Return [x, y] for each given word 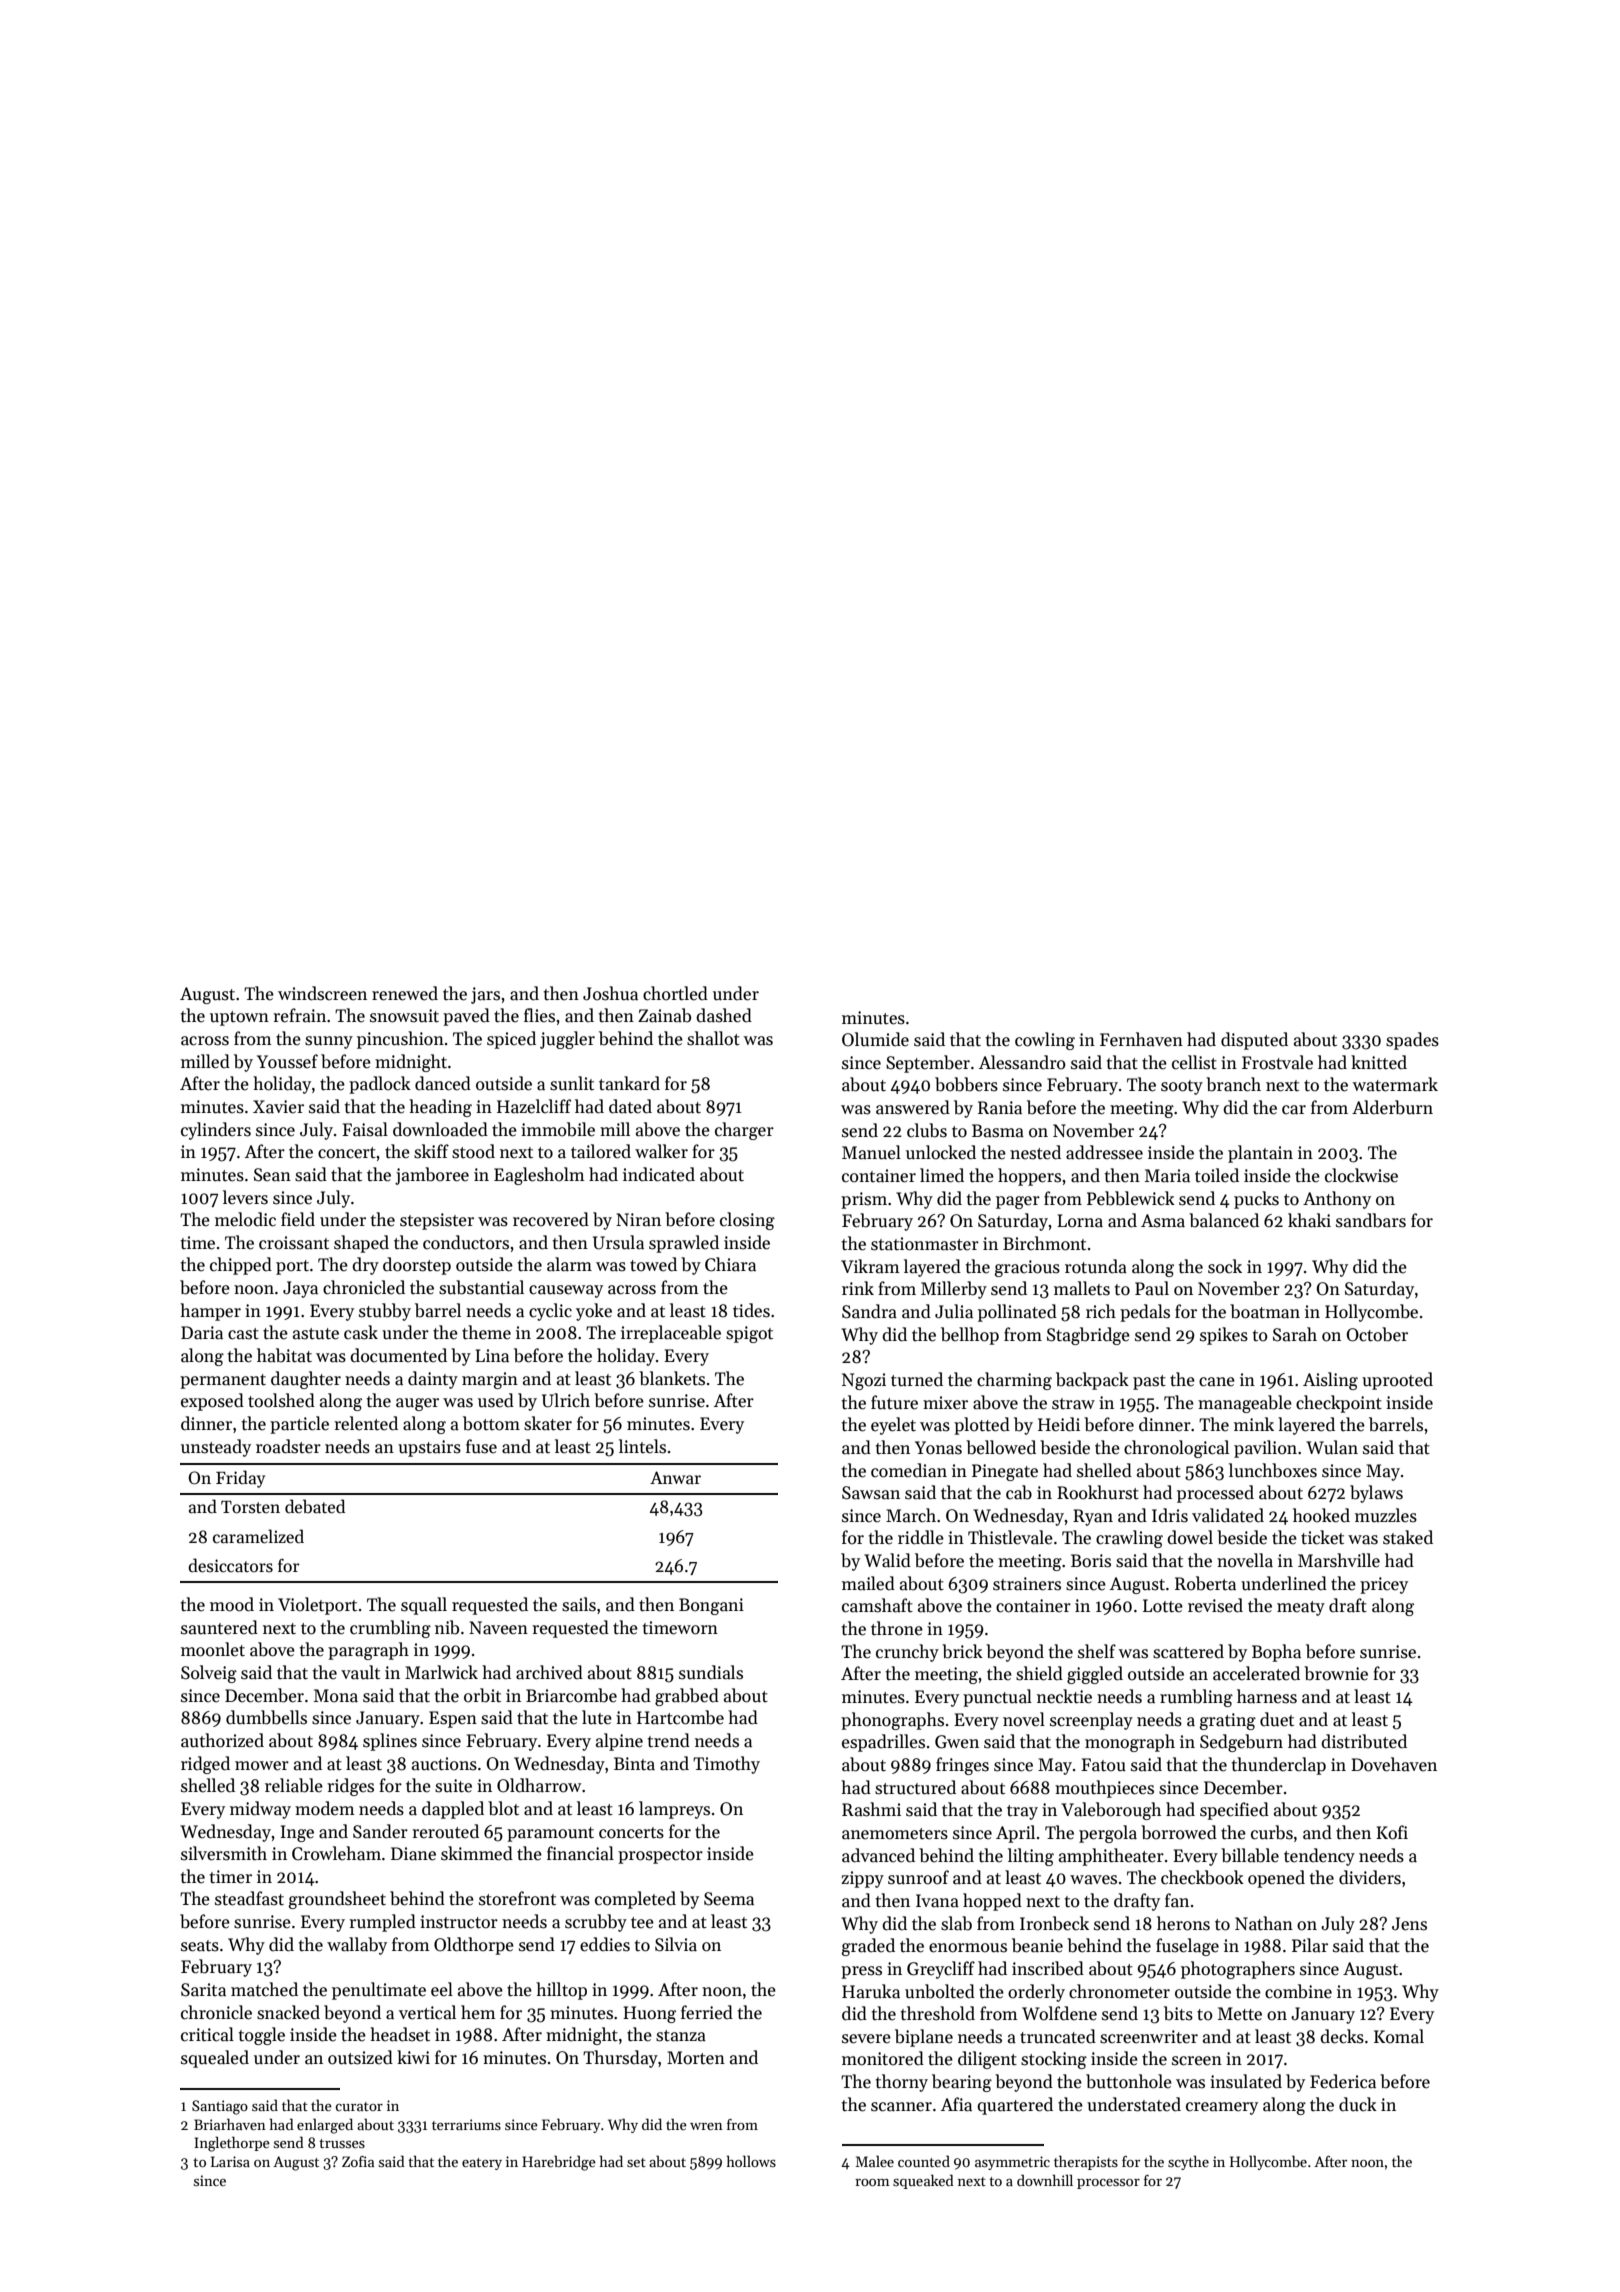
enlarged [325, 2126]
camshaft [877, 1605]
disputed [1254, 1041]
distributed [1364, 1741]
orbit [482, 1695]
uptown [239, 1018]
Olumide [875, 1039]
